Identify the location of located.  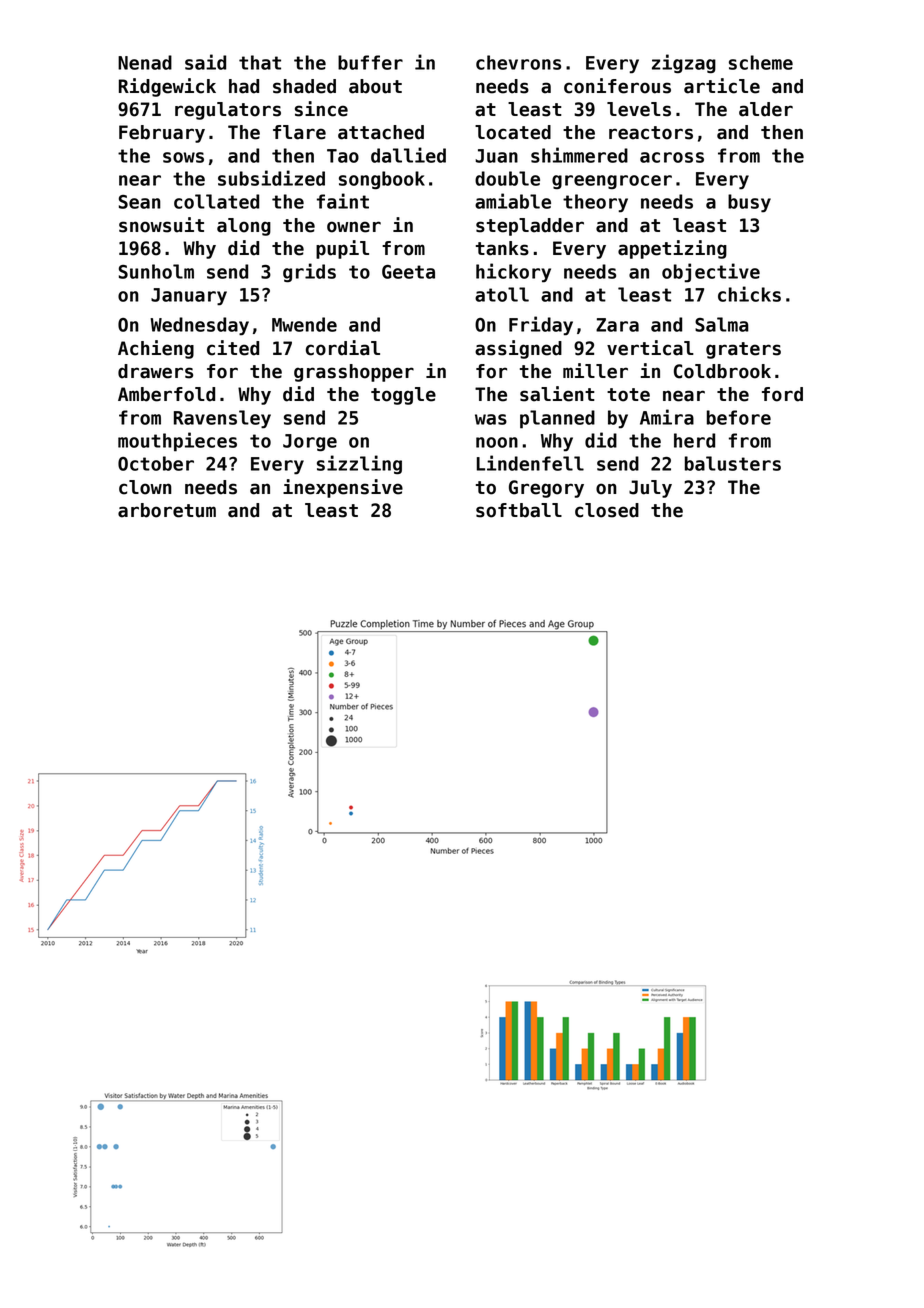
(513, 132).
